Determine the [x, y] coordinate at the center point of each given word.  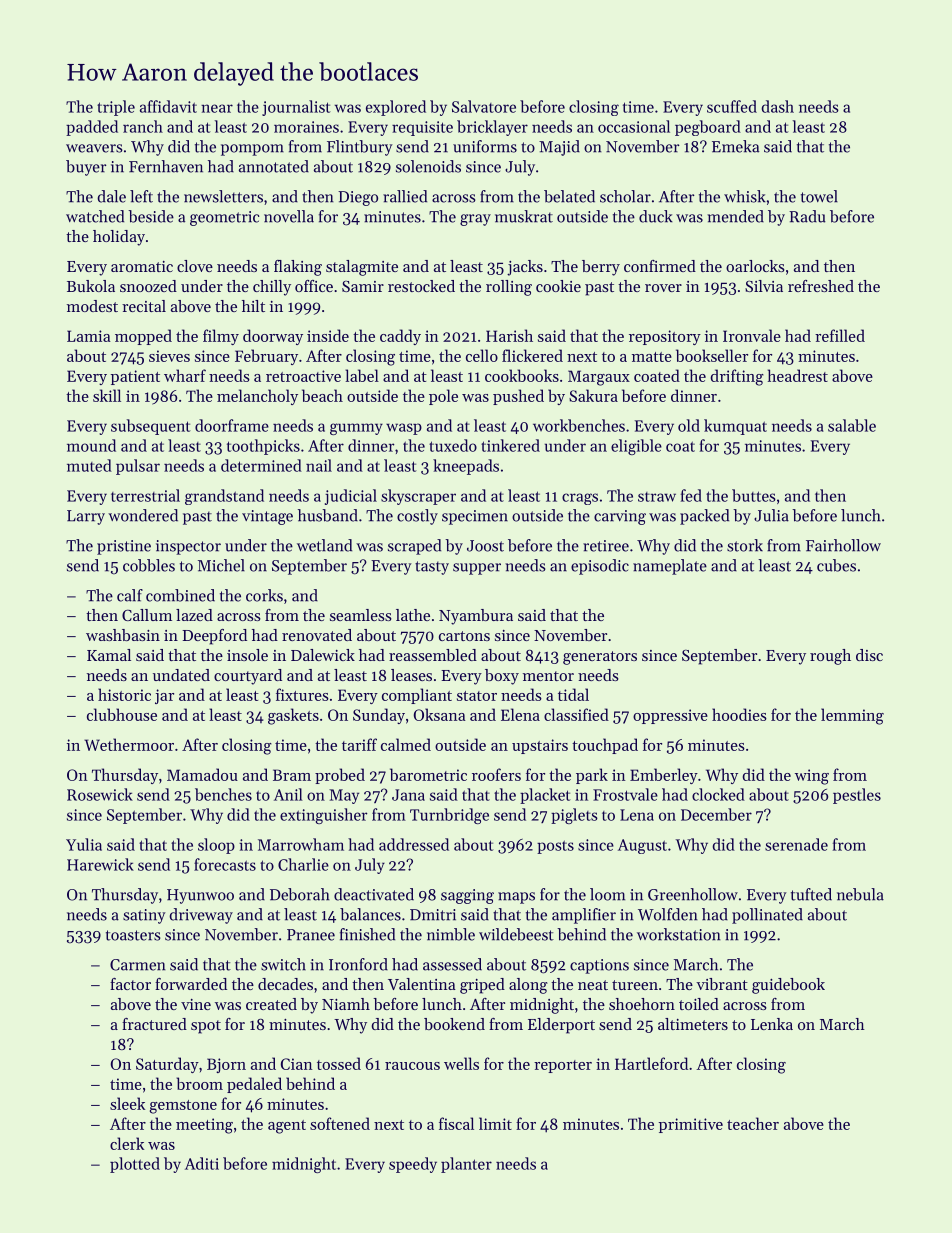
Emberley [664, 776]
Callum [147, 615]
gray [475, 220]
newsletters [223, 196]
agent [287, 1127]
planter [466, 1165]
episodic [600, 567]
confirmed [660, 266]
